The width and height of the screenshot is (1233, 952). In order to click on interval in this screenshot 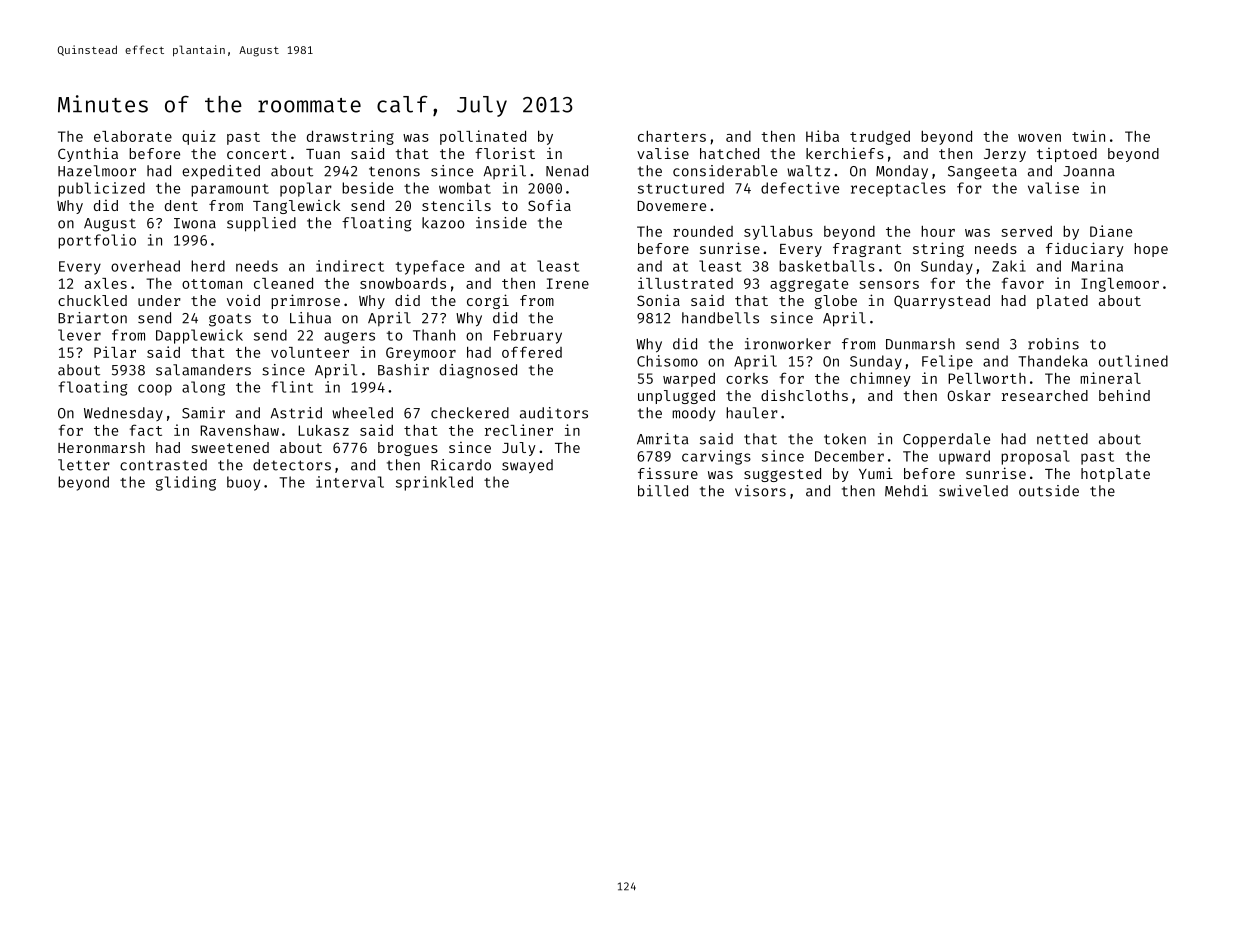, I will do `click(350, 482)`.
